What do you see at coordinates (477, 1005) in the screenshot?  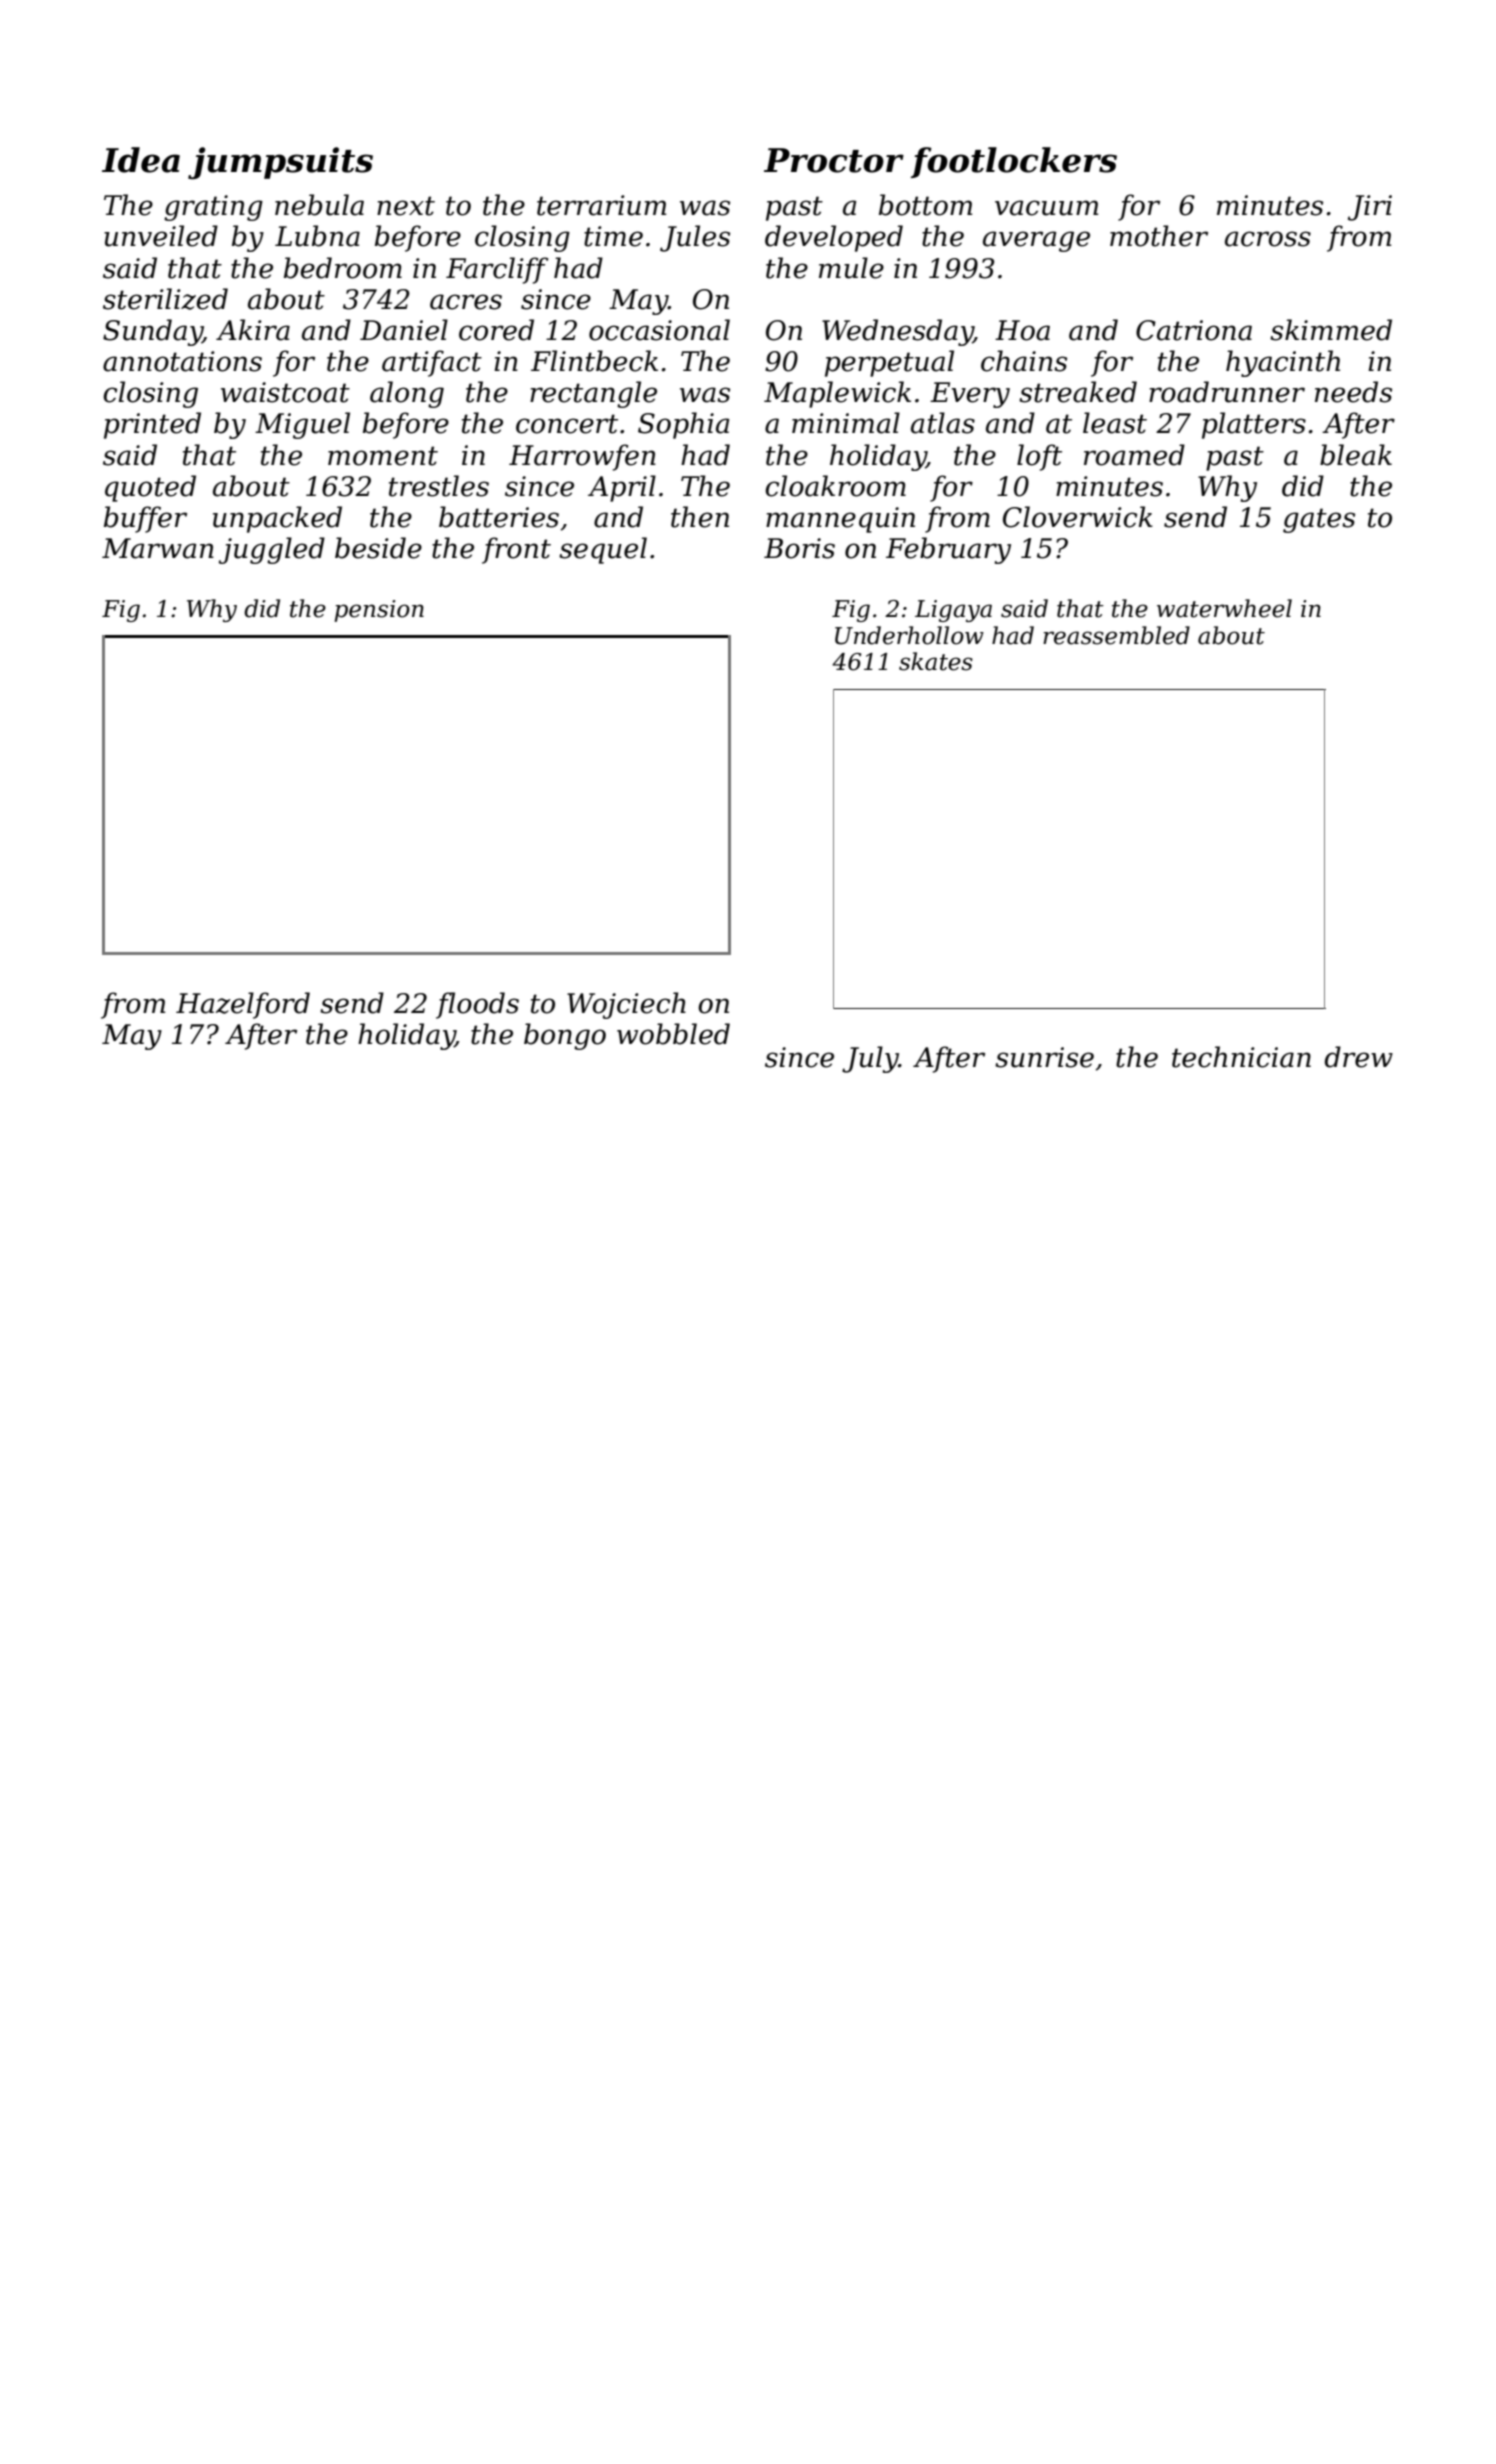 I see `floods` at bounding box center [477, 1005].
